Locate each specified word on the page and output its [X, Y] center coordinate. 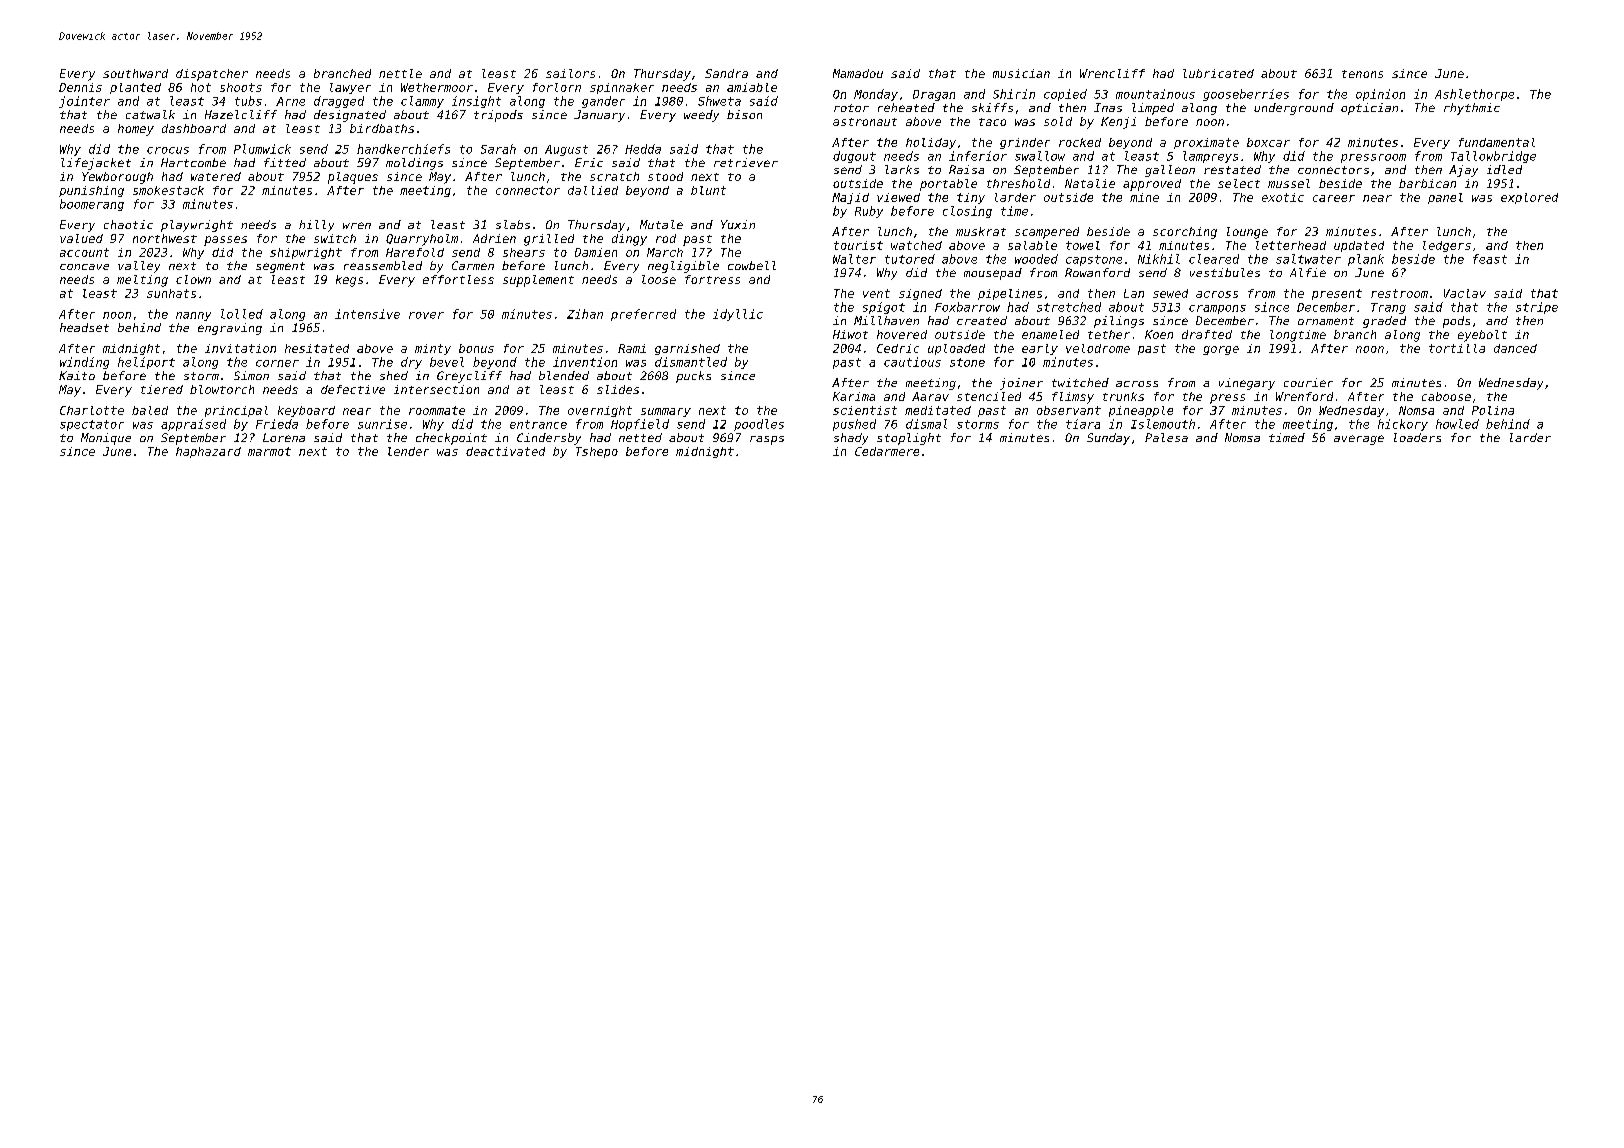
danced [1515, 348]
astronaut [865, 122]
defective [353, 389]
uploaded [956, 349]
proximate [1206, 143]
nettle [400, 73]
